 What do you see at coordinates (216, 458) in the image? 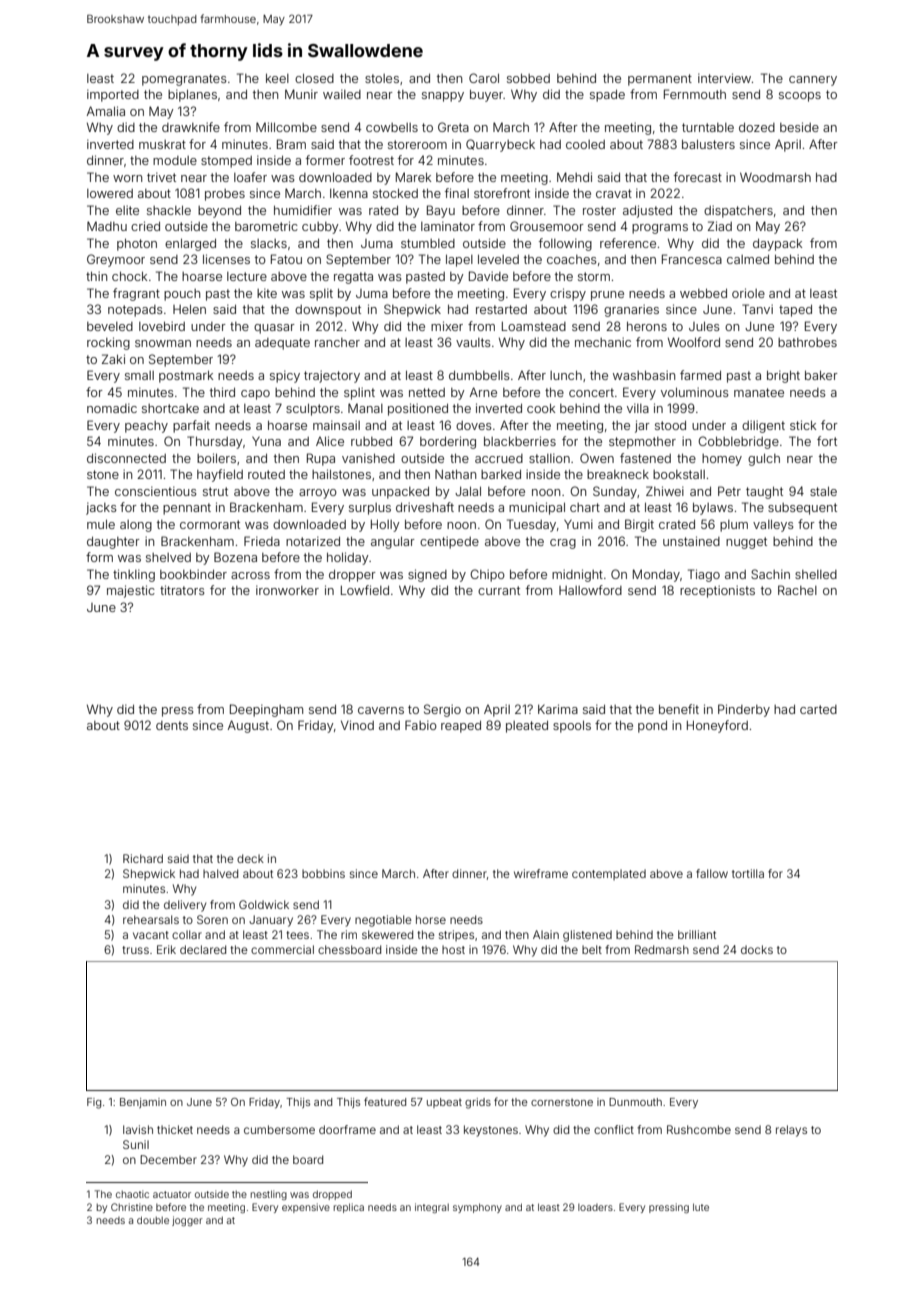
I see `boilers` at bounding box center [216, 458].
